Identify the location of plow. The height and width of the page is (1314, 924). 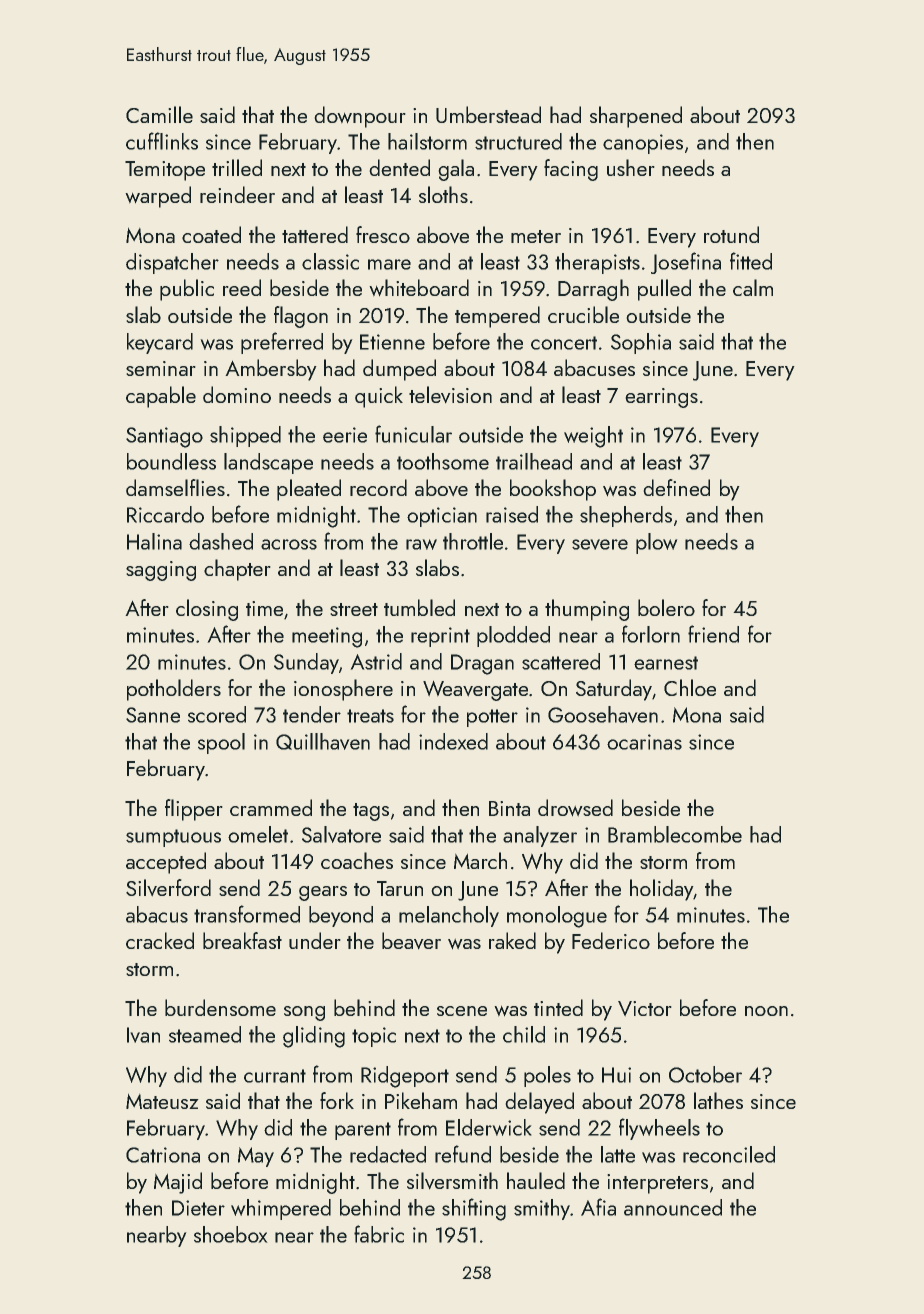
(657, 543).
